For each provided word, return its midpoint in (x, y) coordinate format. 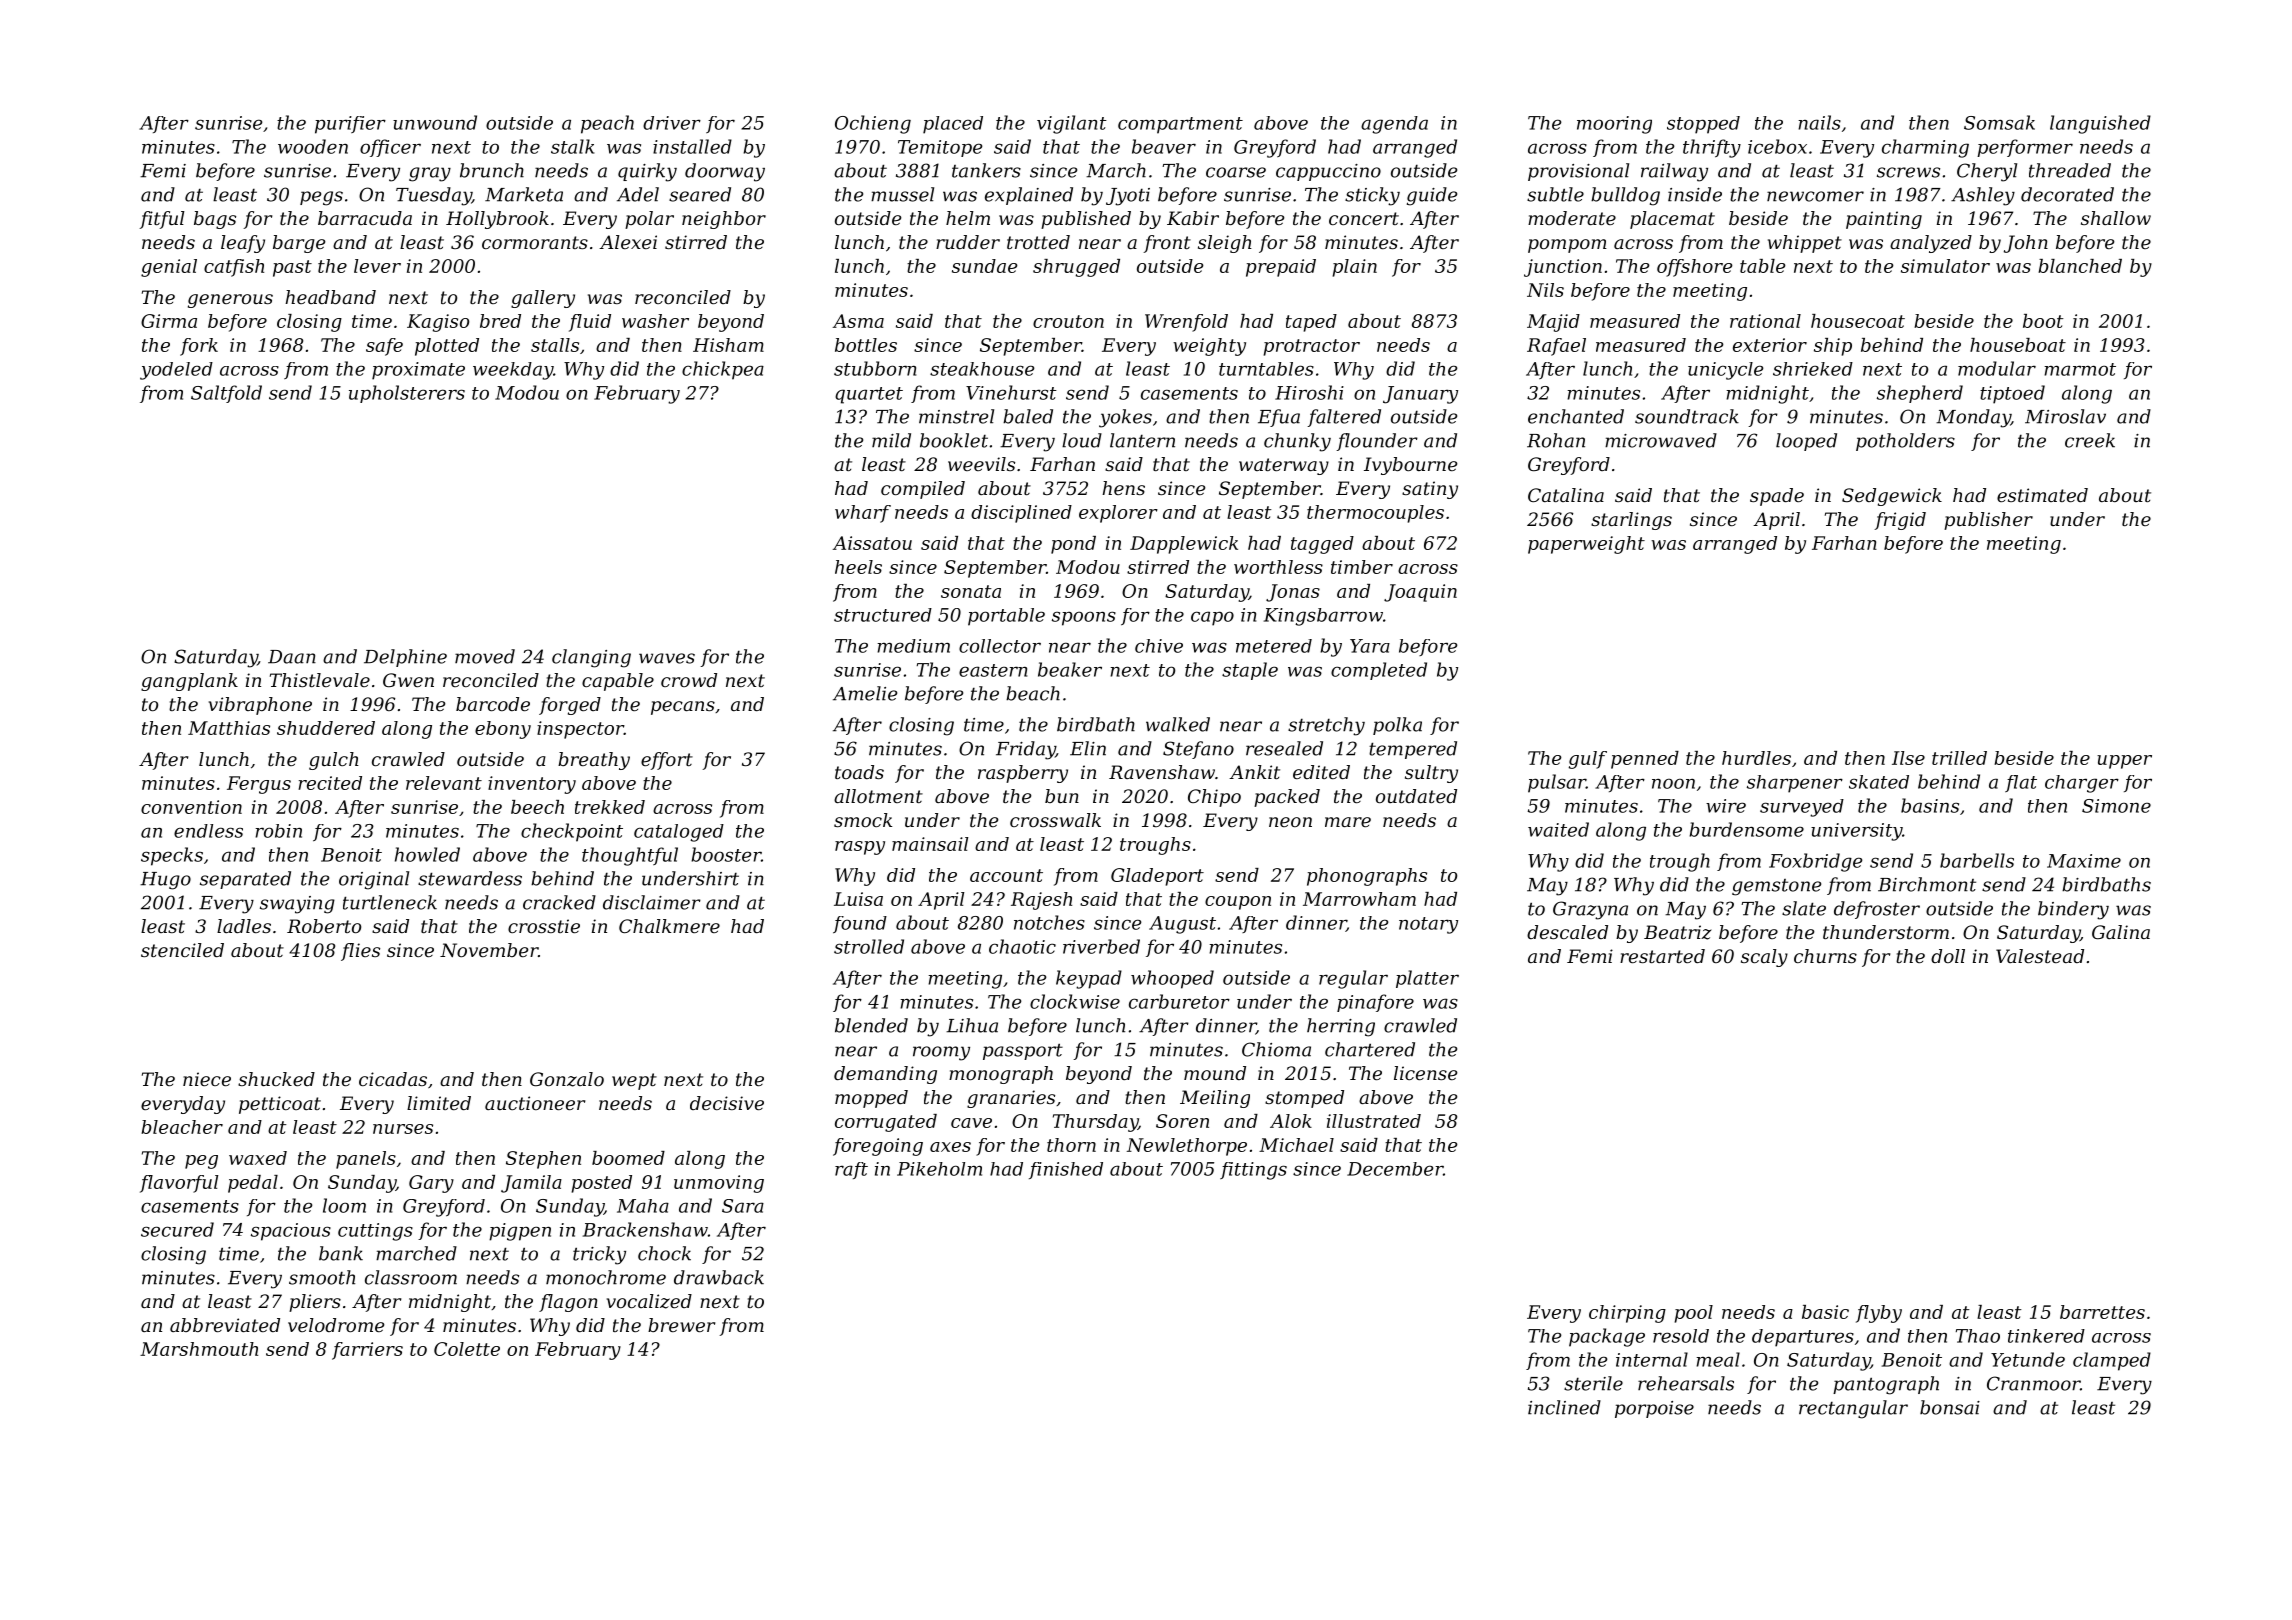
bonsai (1950, 1407)
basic (1825, 1312)
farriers (367, 1351)
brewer (681, 1325)
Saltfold (226, 394)
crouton (1068, 321)
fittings (1253, 1171)
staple (1250, 671)
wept (634, 1081)
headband (330, 297)
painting (1884, 220)
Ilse (1908, 758)
